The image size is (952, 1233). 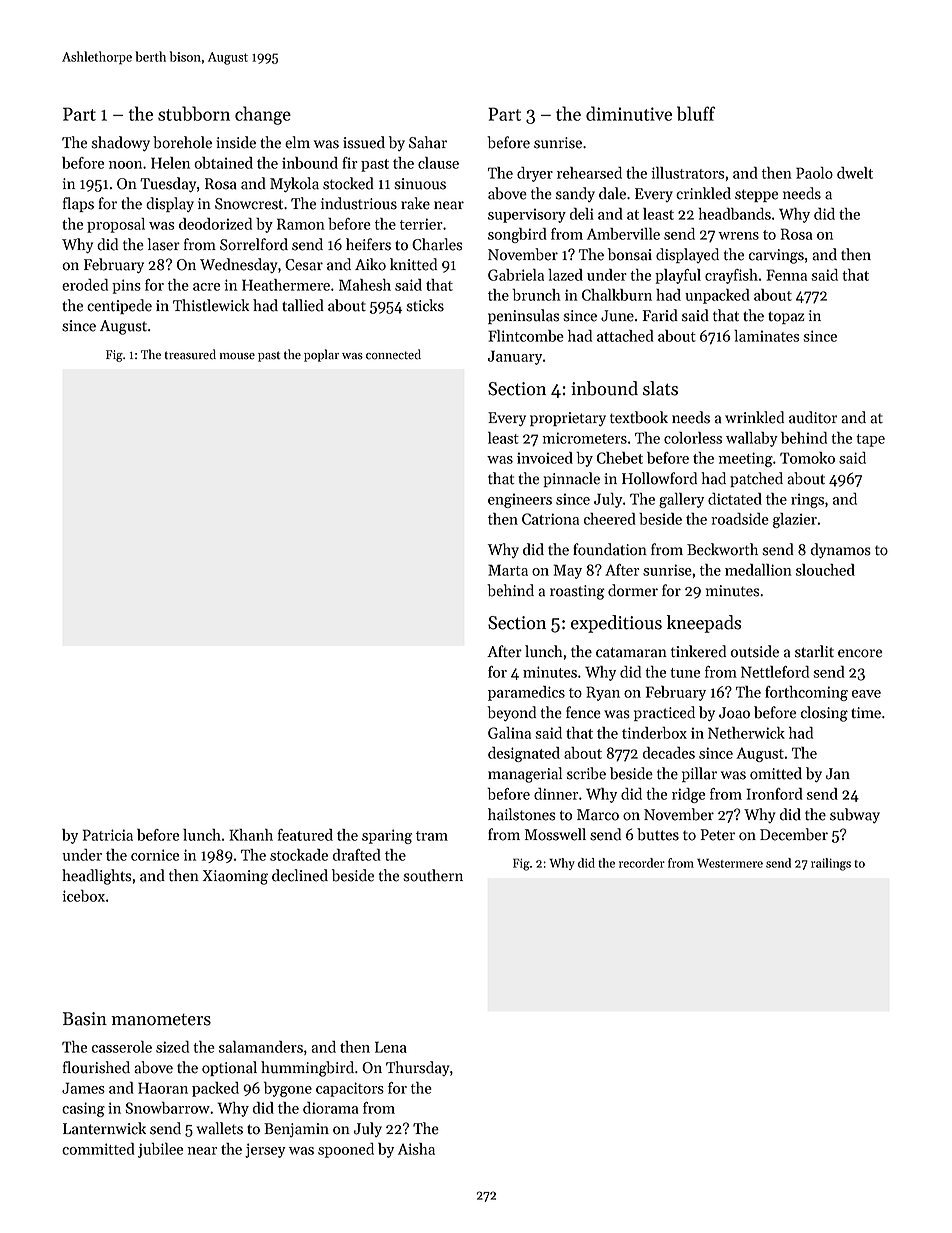 What do you see at coordinates (263, 115) in the screenshot?
I see `change` at bounding box center [263, 115].
